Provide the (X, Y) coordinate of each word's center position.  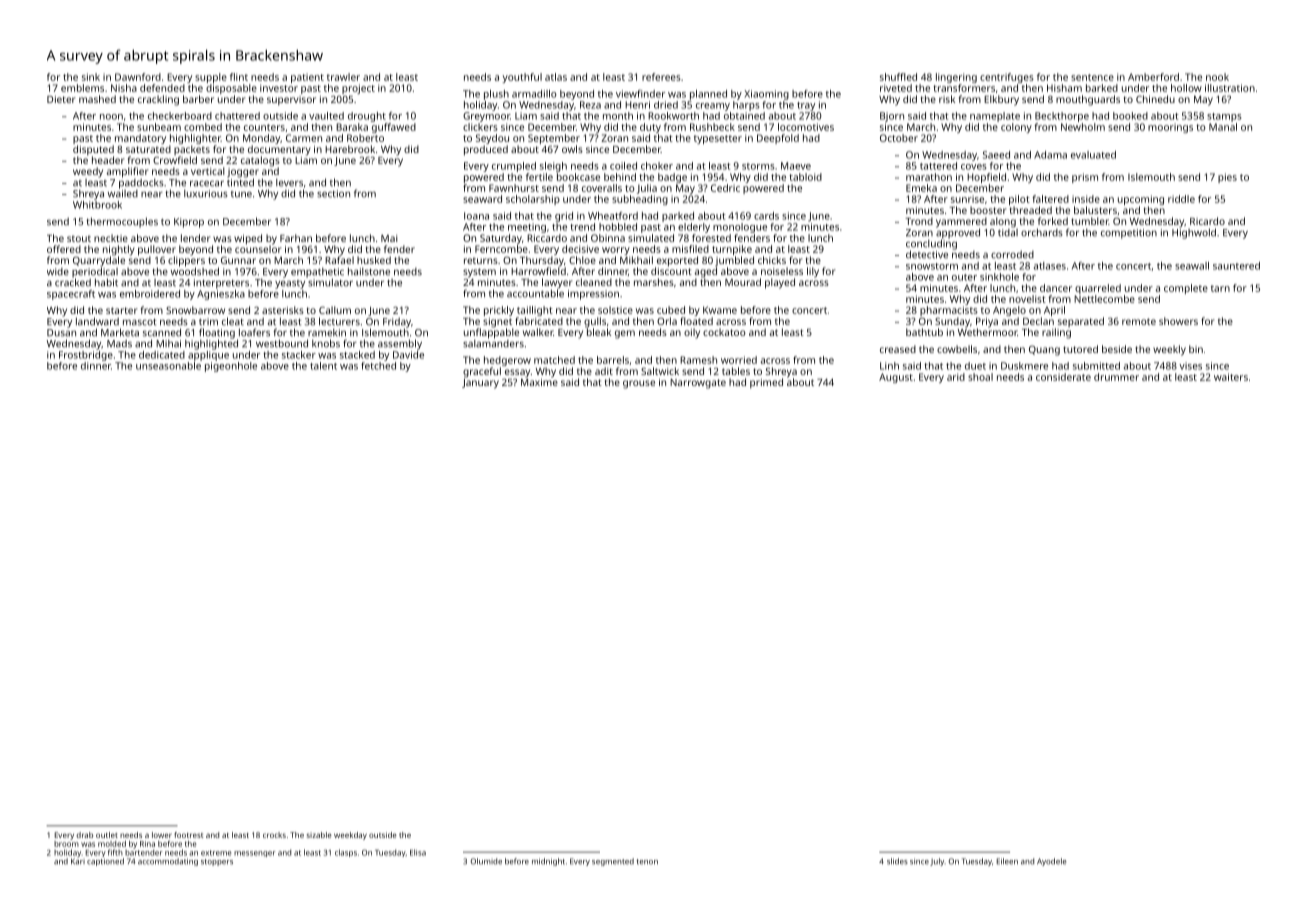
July (937, 862)
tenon (647, 862)
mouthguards (1088, 100)
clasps (346, 853)
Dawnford (138, 77)
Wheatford (613, 216)
